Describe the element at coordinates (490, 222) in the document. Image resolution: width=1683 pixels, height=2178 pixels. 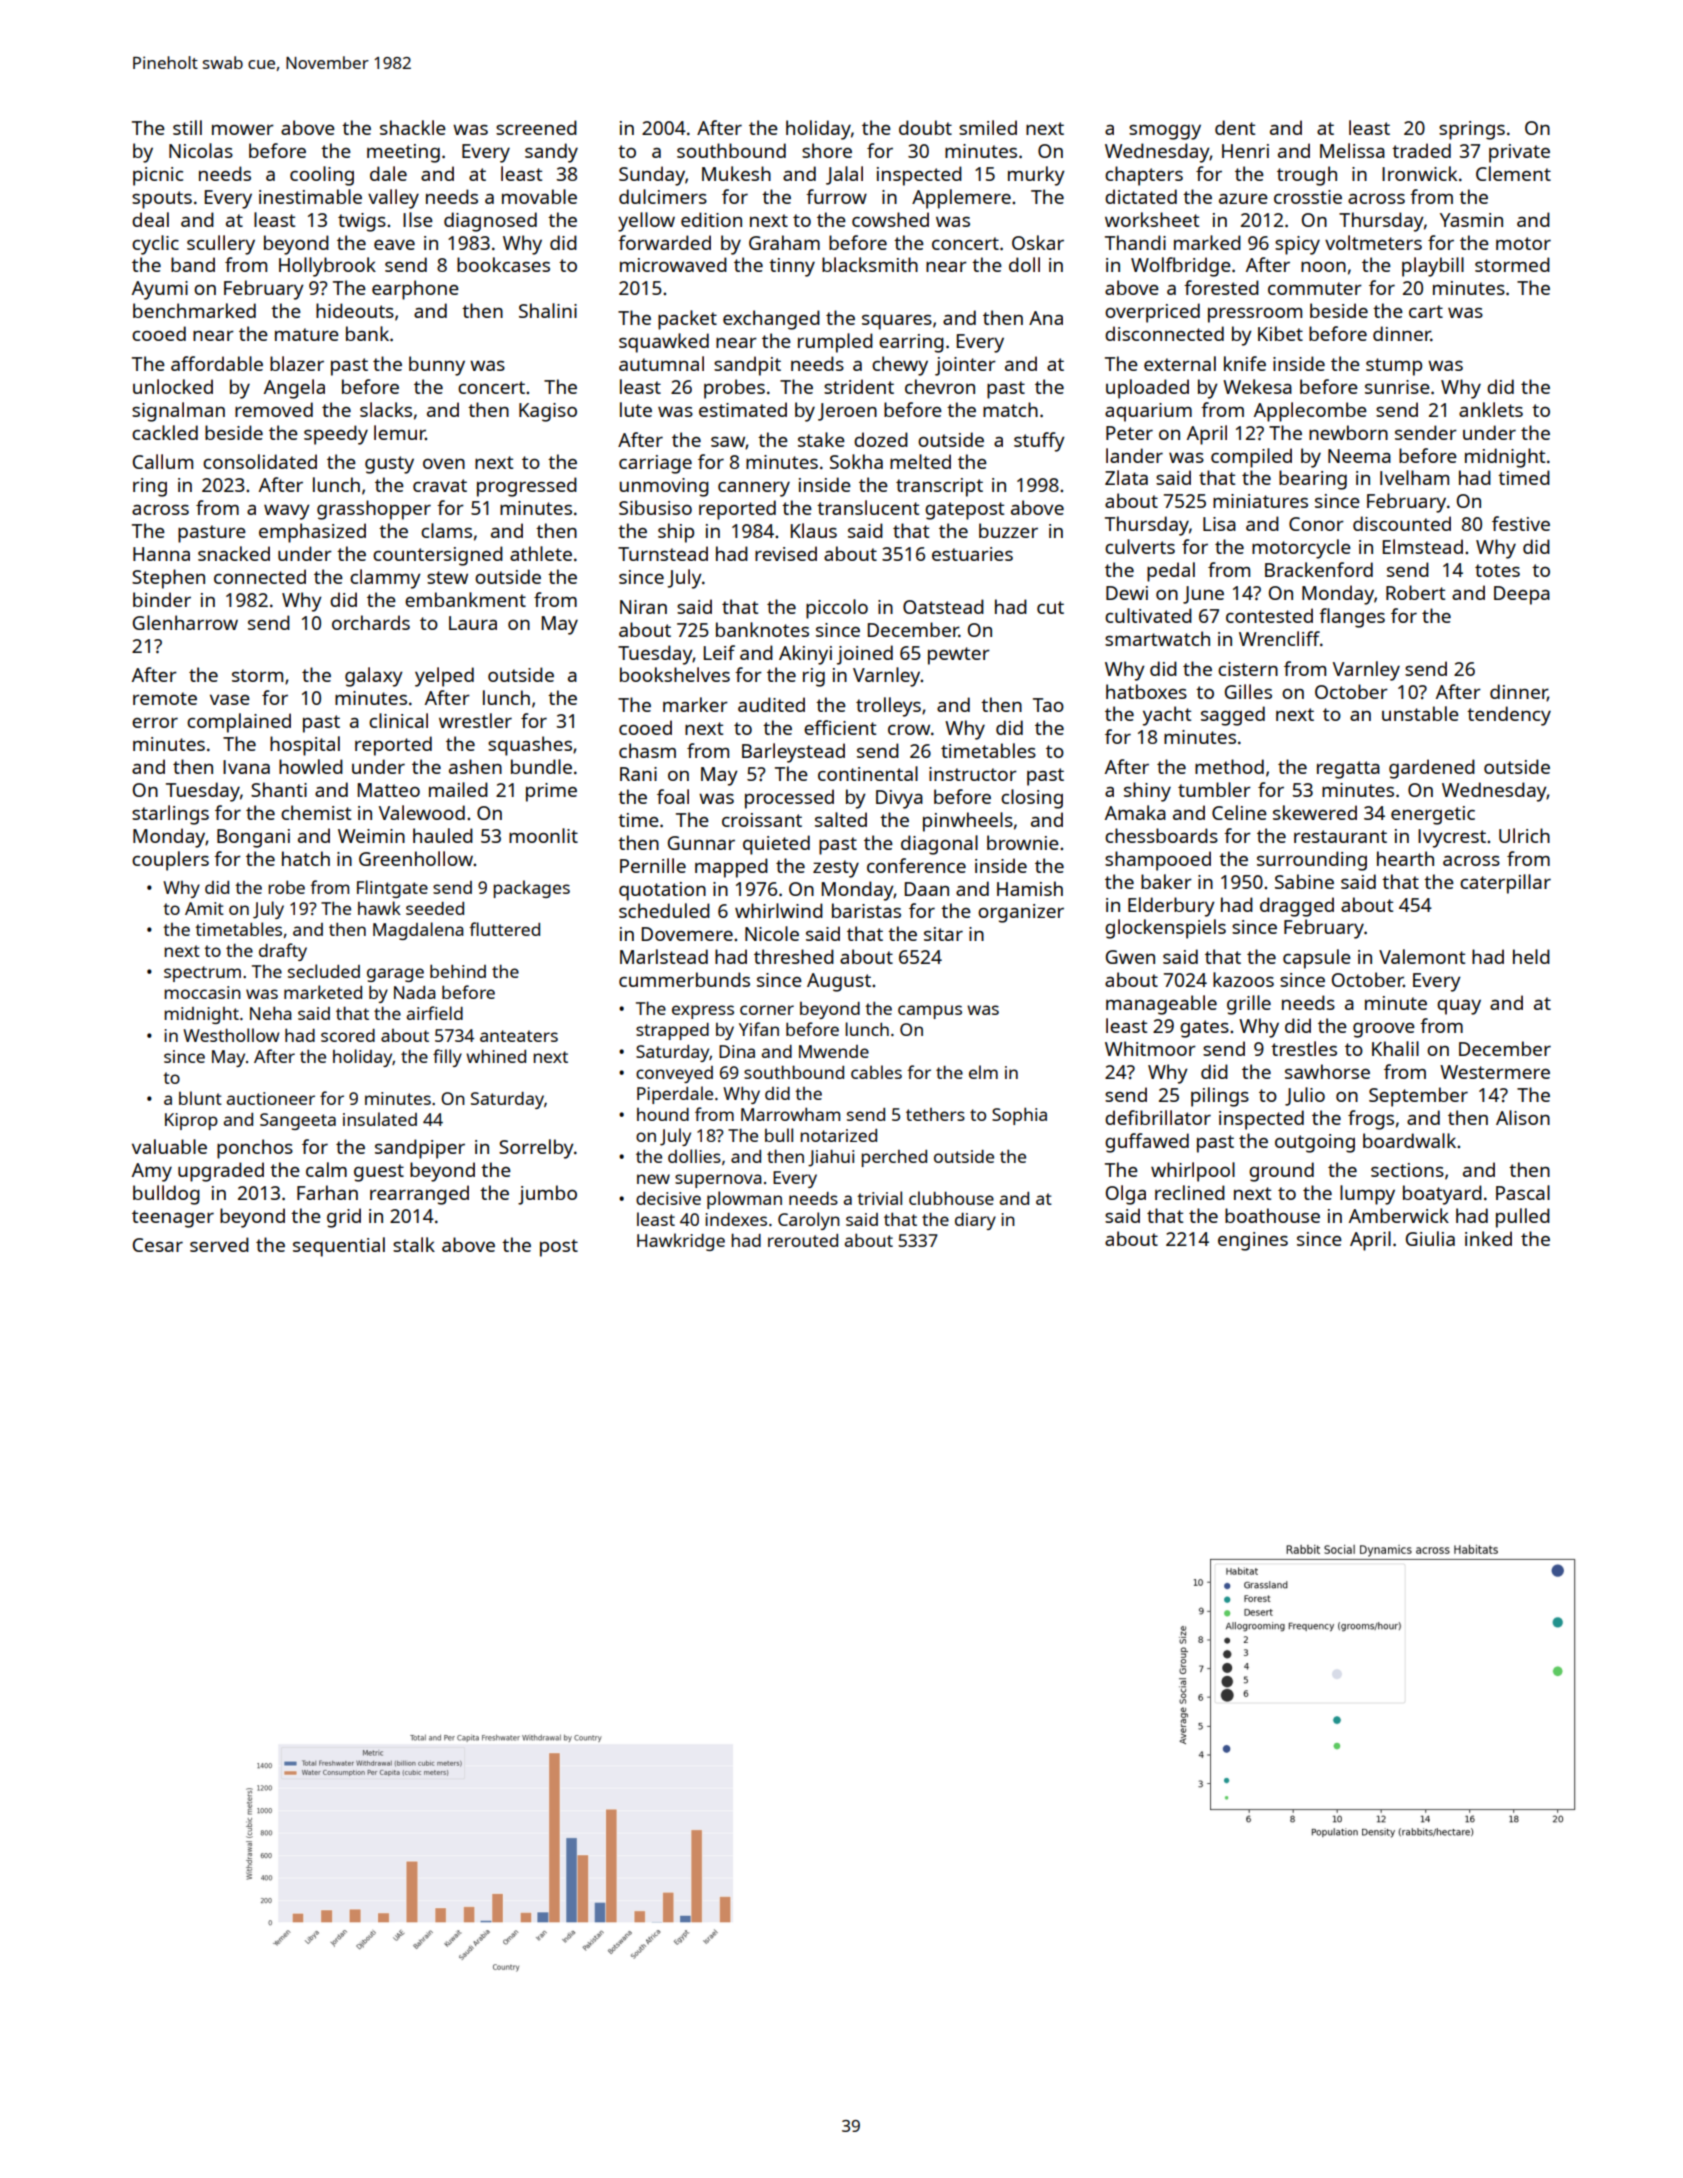
I see `diagnosed` at that location.
